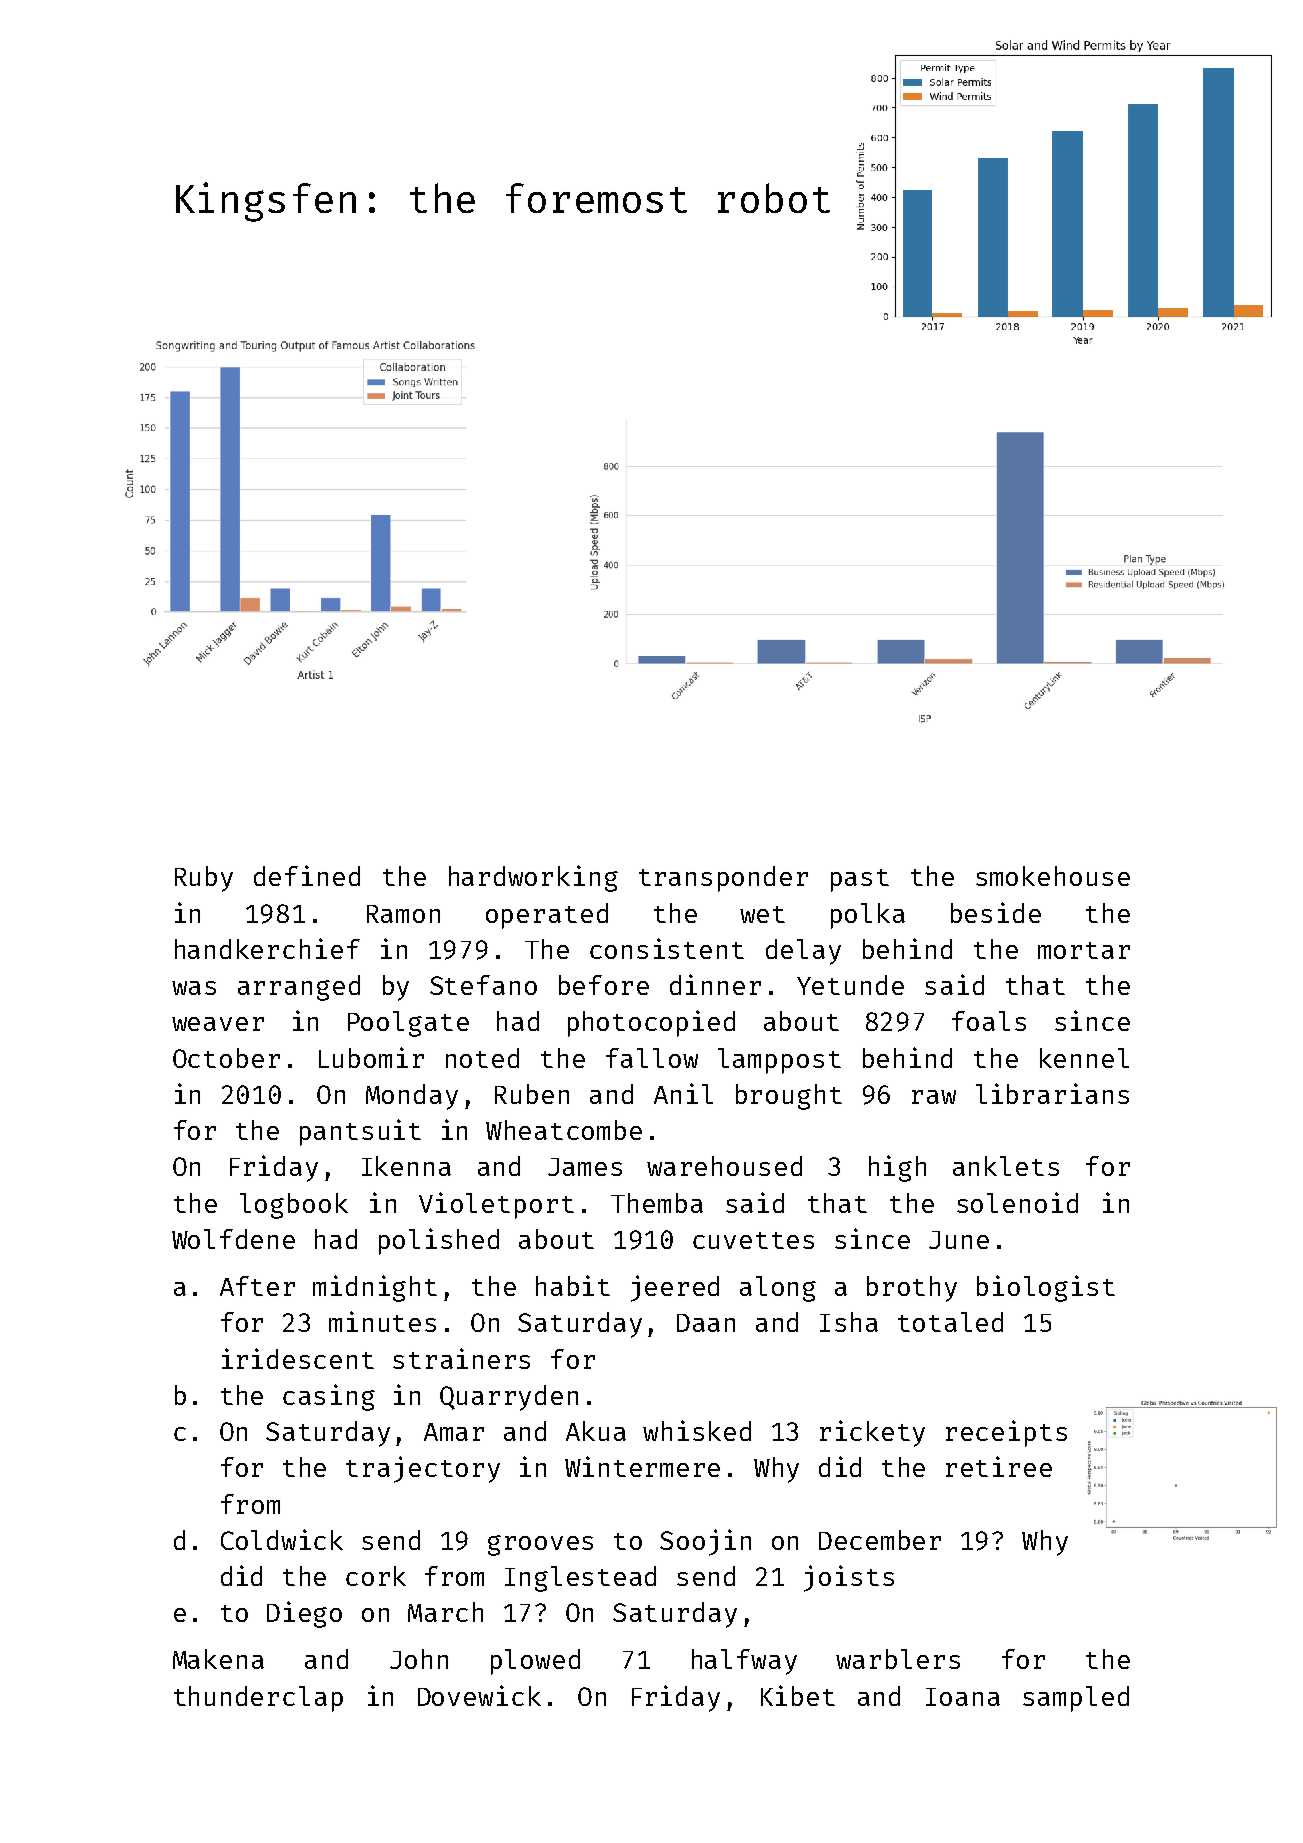 The height and width of the screenshot is (1843, 1303). Describe the element at coordinates (642, 1466) in the screenshot. I see `Wintermere` at that location.
